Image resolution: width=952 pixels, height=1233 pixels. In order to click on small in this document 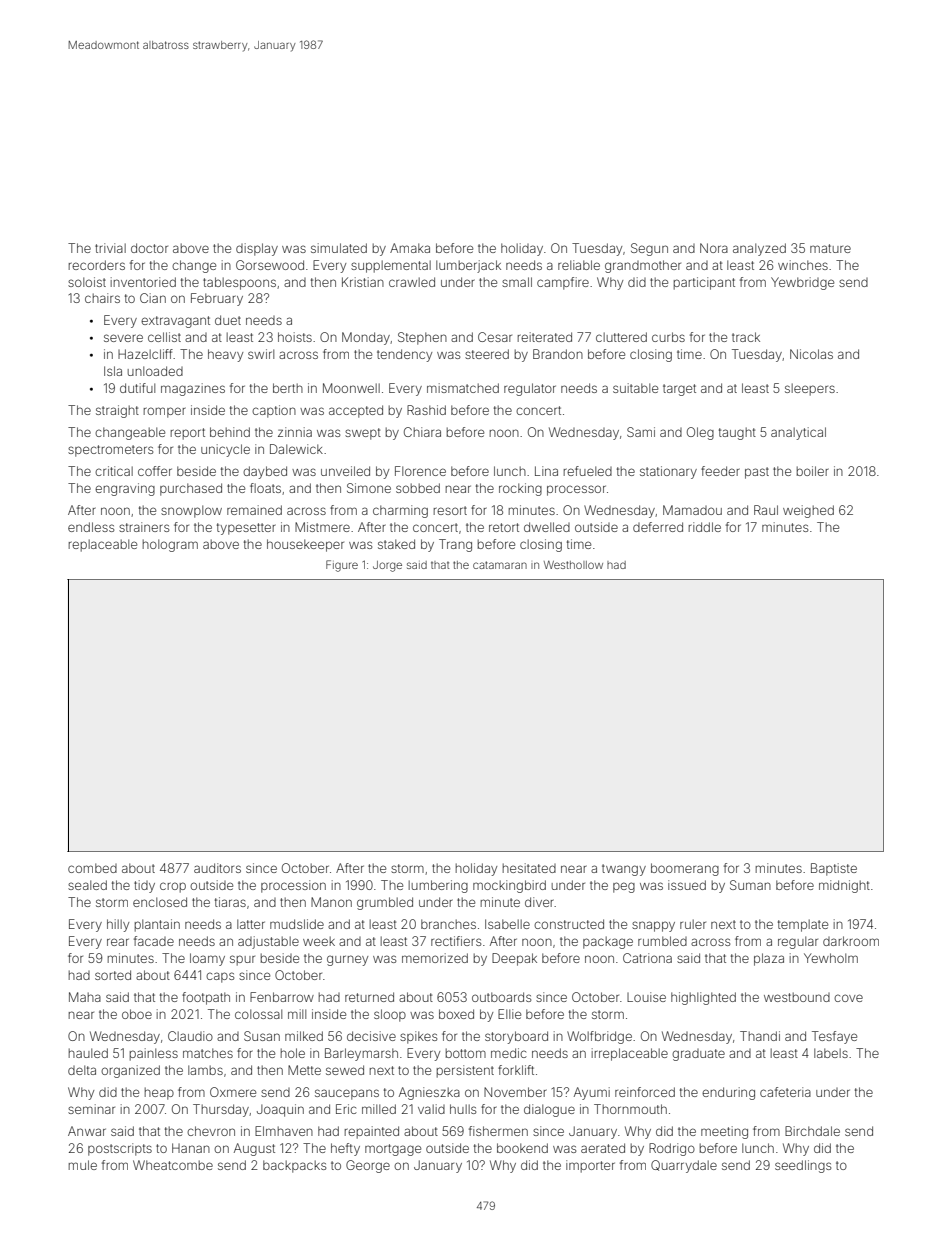, I will do `click(517, 282)`.
